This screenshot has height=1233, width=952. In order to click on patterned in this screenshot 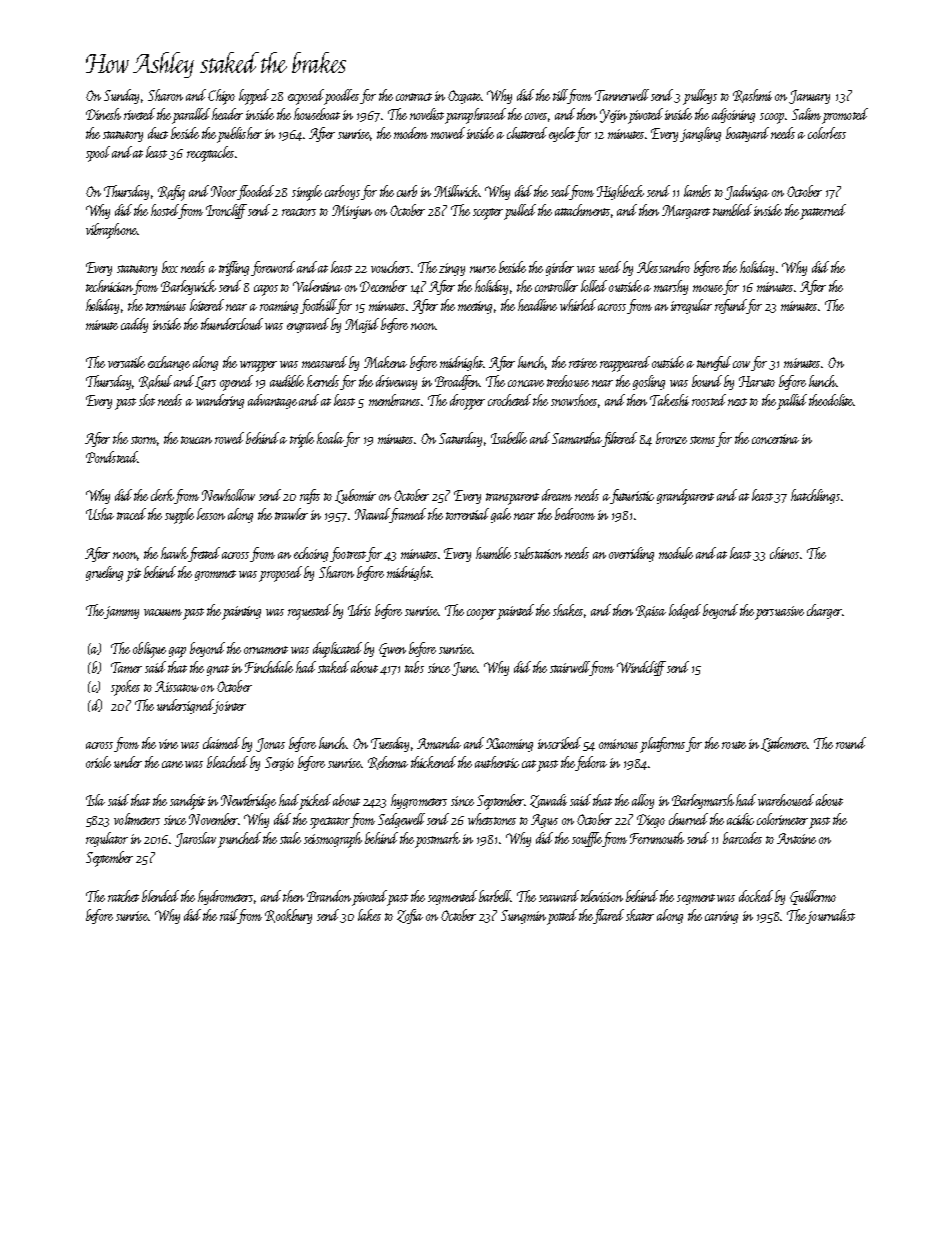, I will do `click(823, 212)`.
